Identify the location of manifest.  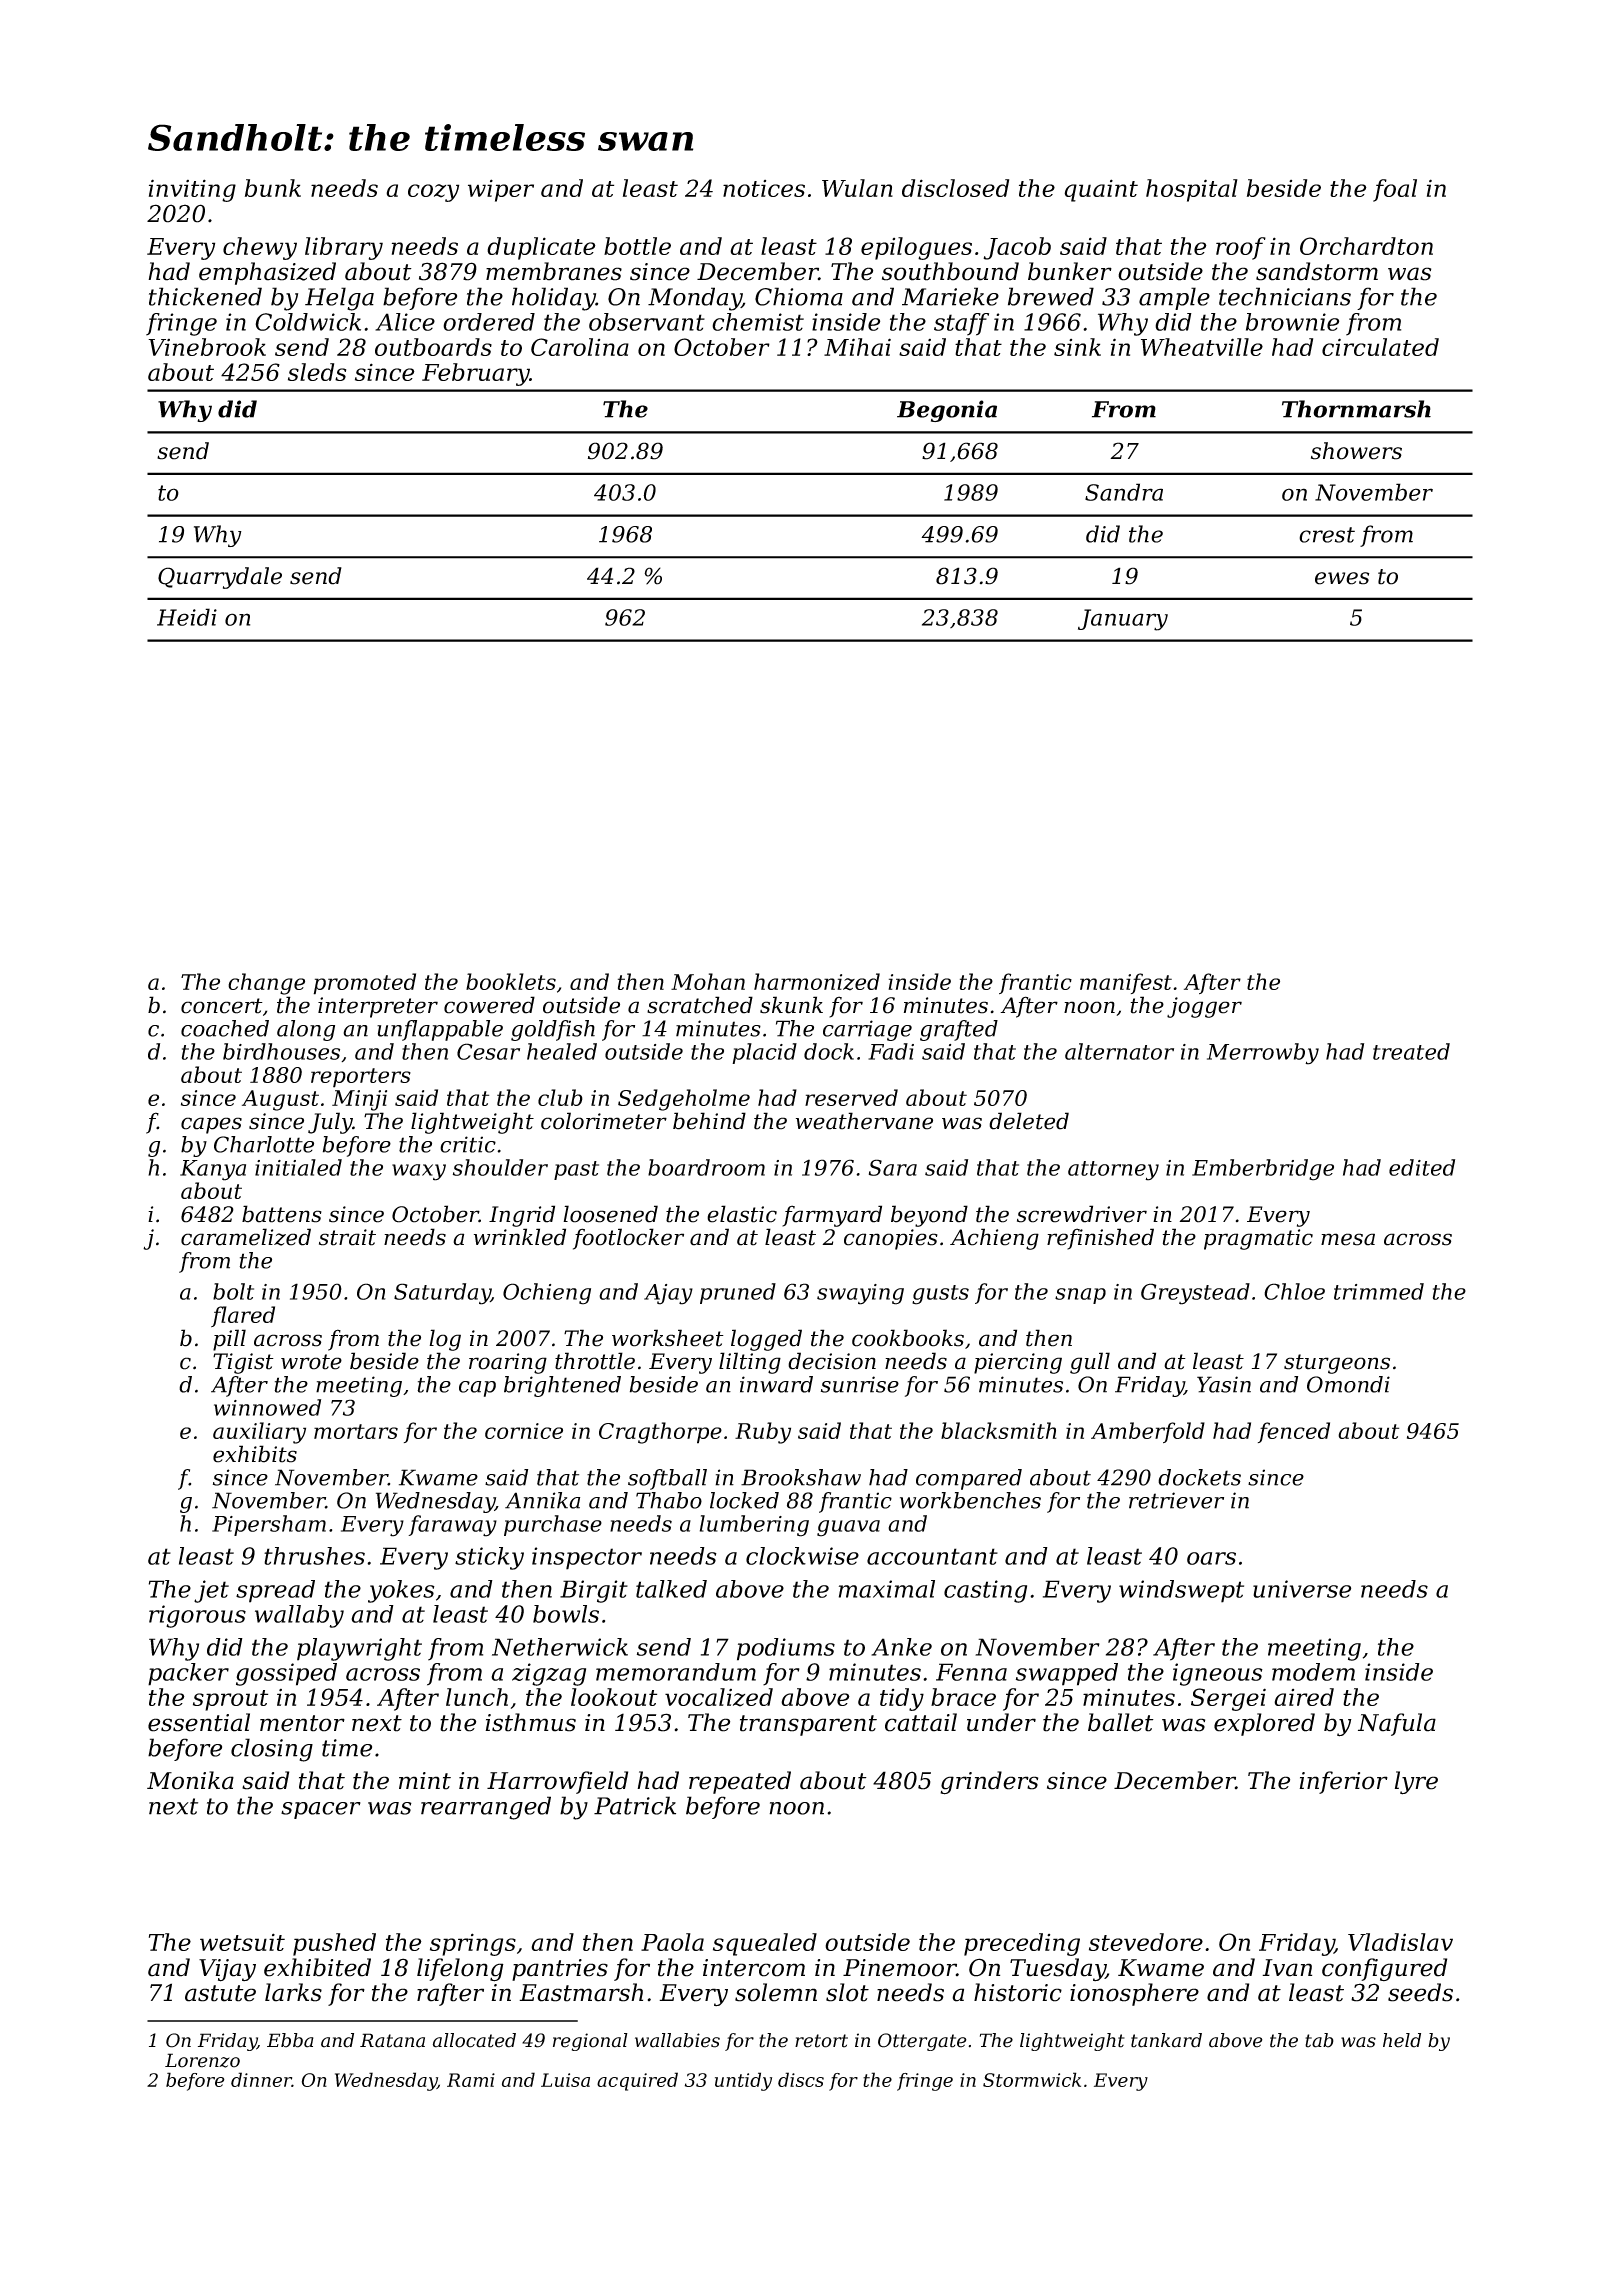
(1126, 983).
